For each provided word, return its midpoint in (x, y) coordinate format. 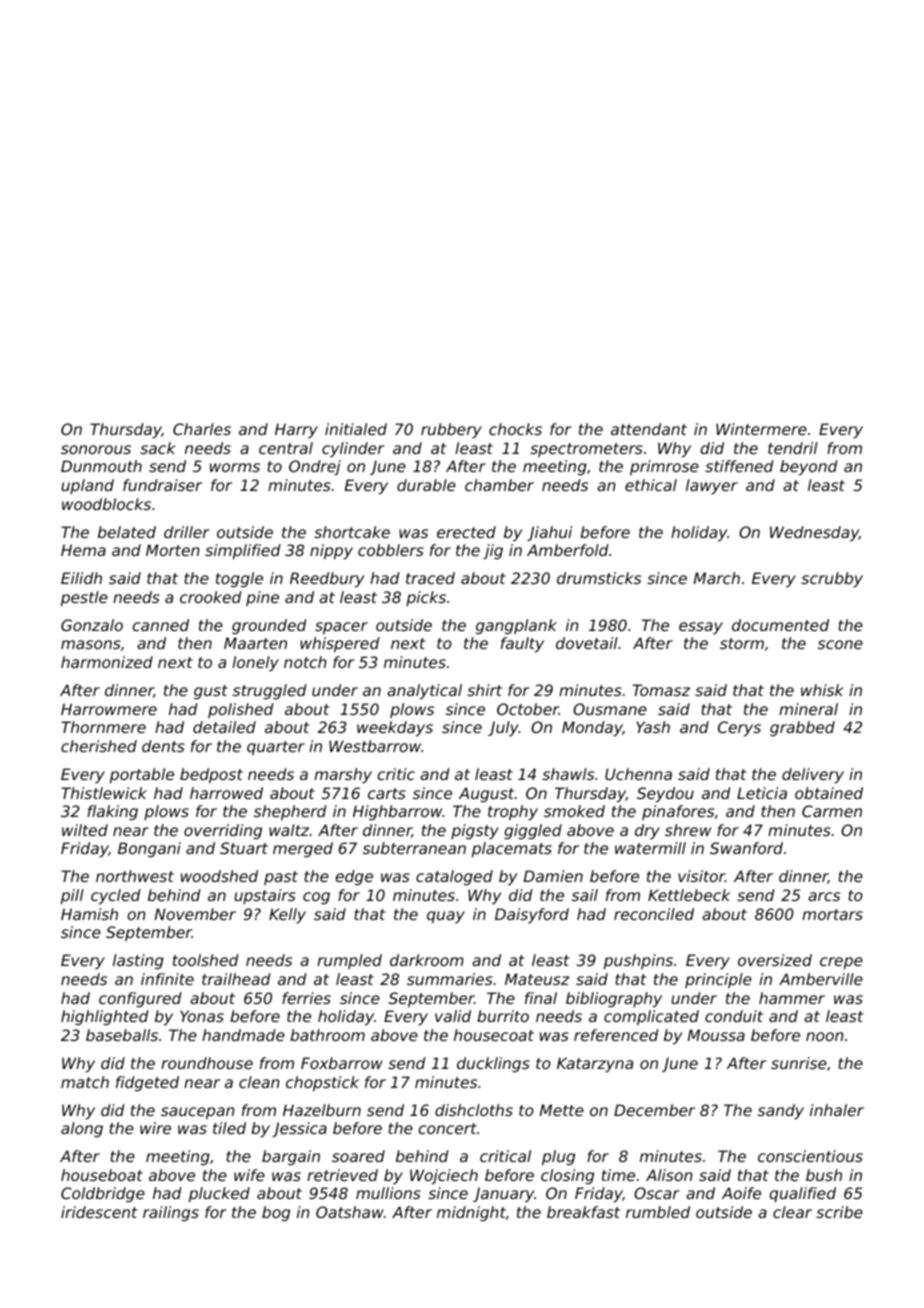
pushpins (638, 961)
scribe (839, 1212)
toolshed (206, 960)
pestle (84, 598)
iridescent (99, 1212)
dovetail (587, 643)
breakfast (583, 1212)
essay (701, 628)
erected (466, 532)
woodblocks (106, 504)
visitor (701, 876)
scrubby (832, 579)
